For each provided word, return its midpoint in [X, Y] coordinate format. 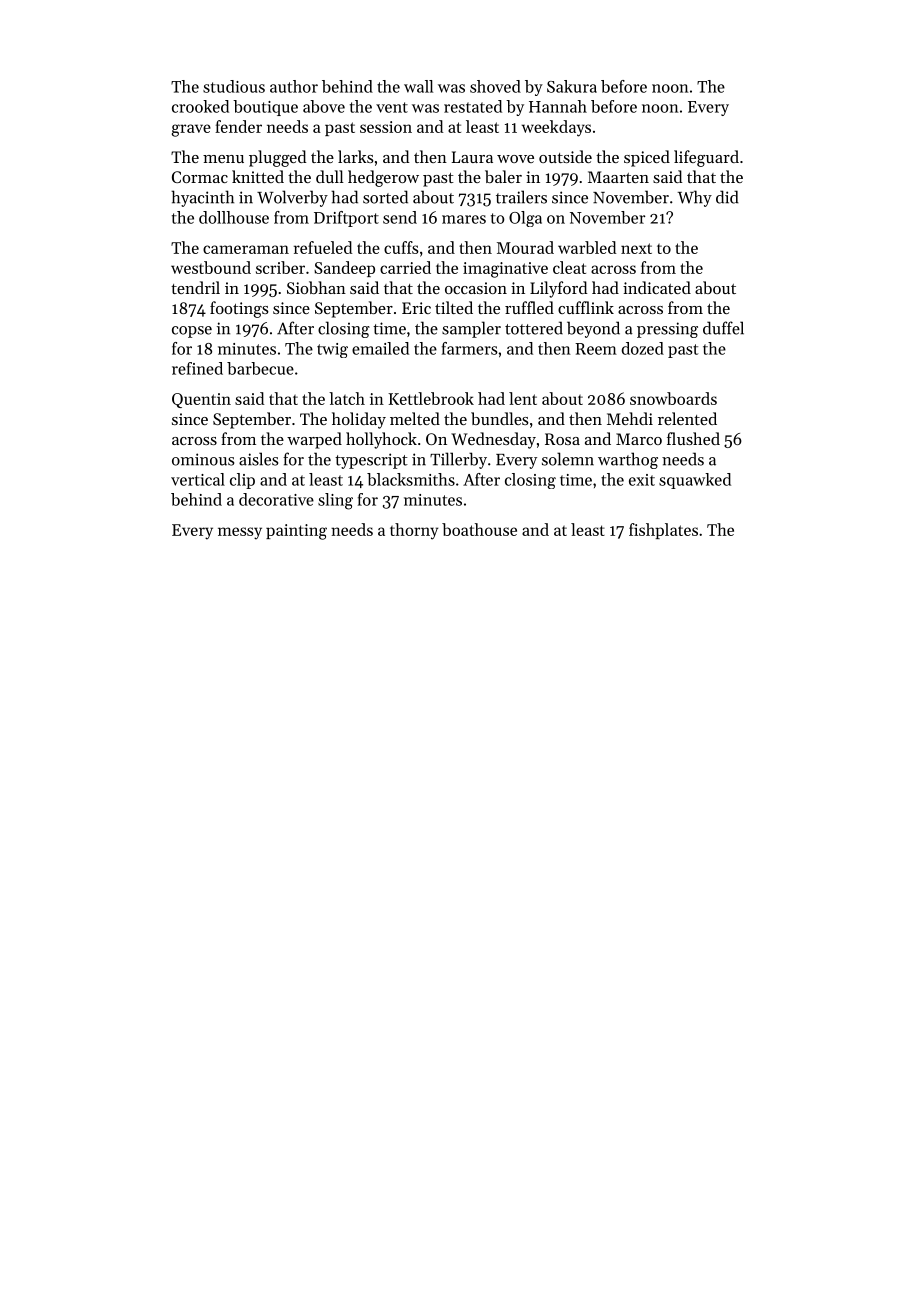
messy [240, 533]
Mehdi [630, 418]
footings [239, 309]
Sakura [572, 86]
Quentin [201, 400]
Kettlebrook [431, 398]
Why [694, 198]
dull [330, 176]
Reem [596, 349]
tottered [534, 328]
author [294, 86]
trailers [521, 197]
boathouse [479, 529]
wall [418, 86]
